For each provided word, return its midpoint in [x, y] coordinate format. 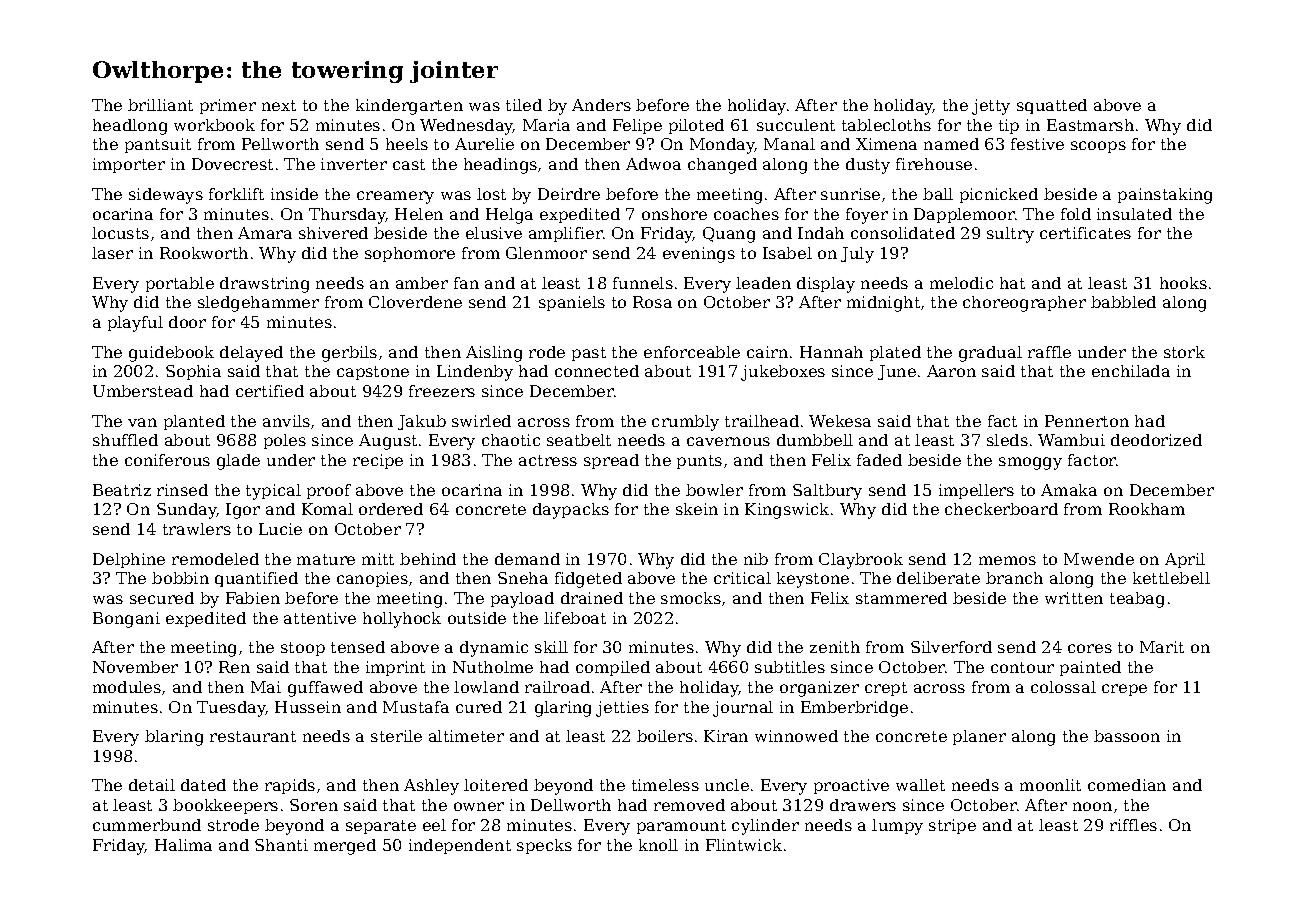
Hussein [308, 707]
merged [345, 847]
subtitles [790, 667]
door [187, 322]
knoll [658, 845]
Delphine [129, 560]
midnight [883, 304]
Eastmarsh [1090, 125]
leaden [763, 283]
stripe [952, 826]
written [1074, 598]
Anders [601, 105]
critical [742, 578]
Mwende [1099, 559]
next [279, 105]
